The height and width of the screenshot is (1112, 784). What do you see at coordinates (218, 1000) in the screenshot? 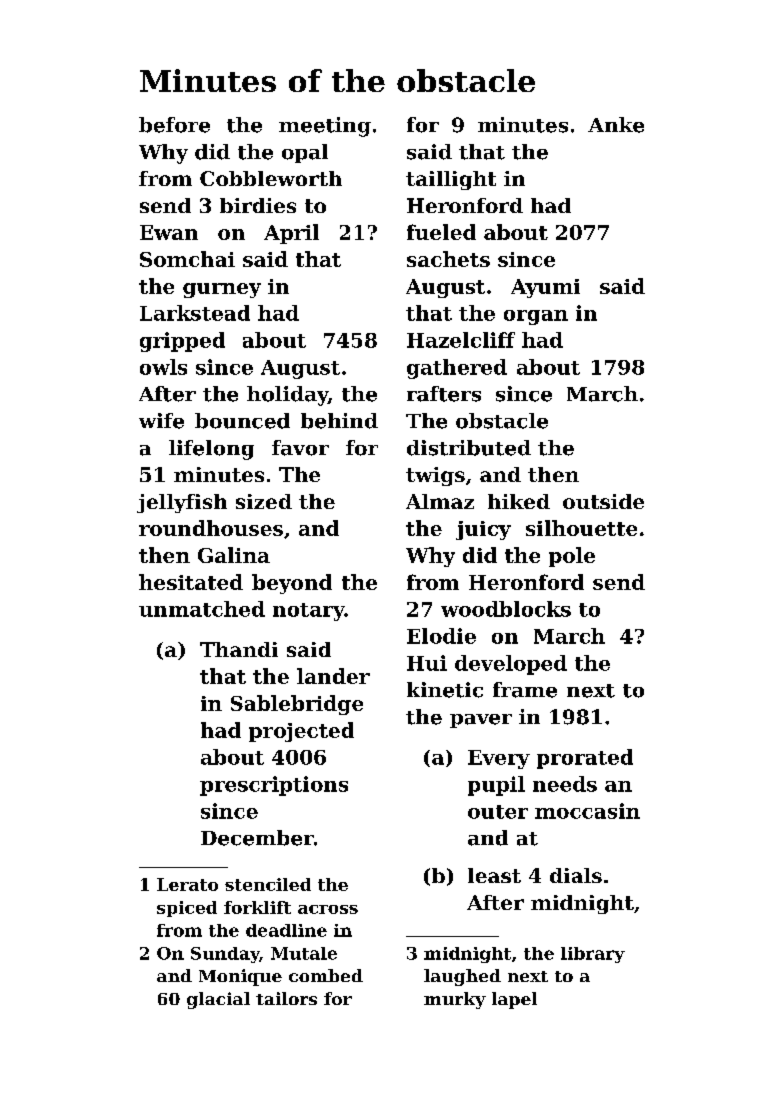
I see `glacial` at bounding box center [218, 1000].
